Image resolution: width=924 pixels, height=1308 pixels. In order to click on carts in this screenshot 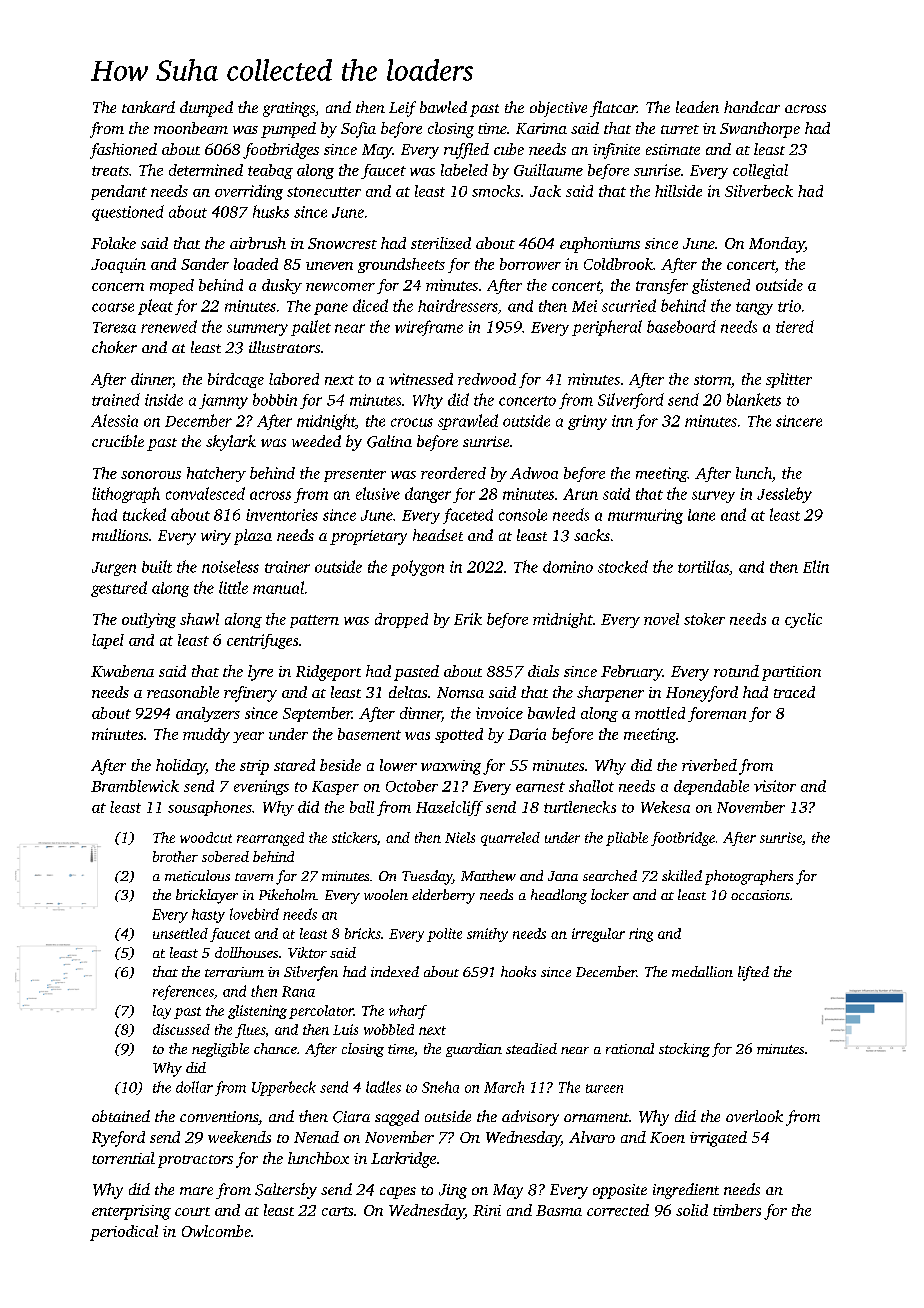, I will do `click(337, 1211)`.
